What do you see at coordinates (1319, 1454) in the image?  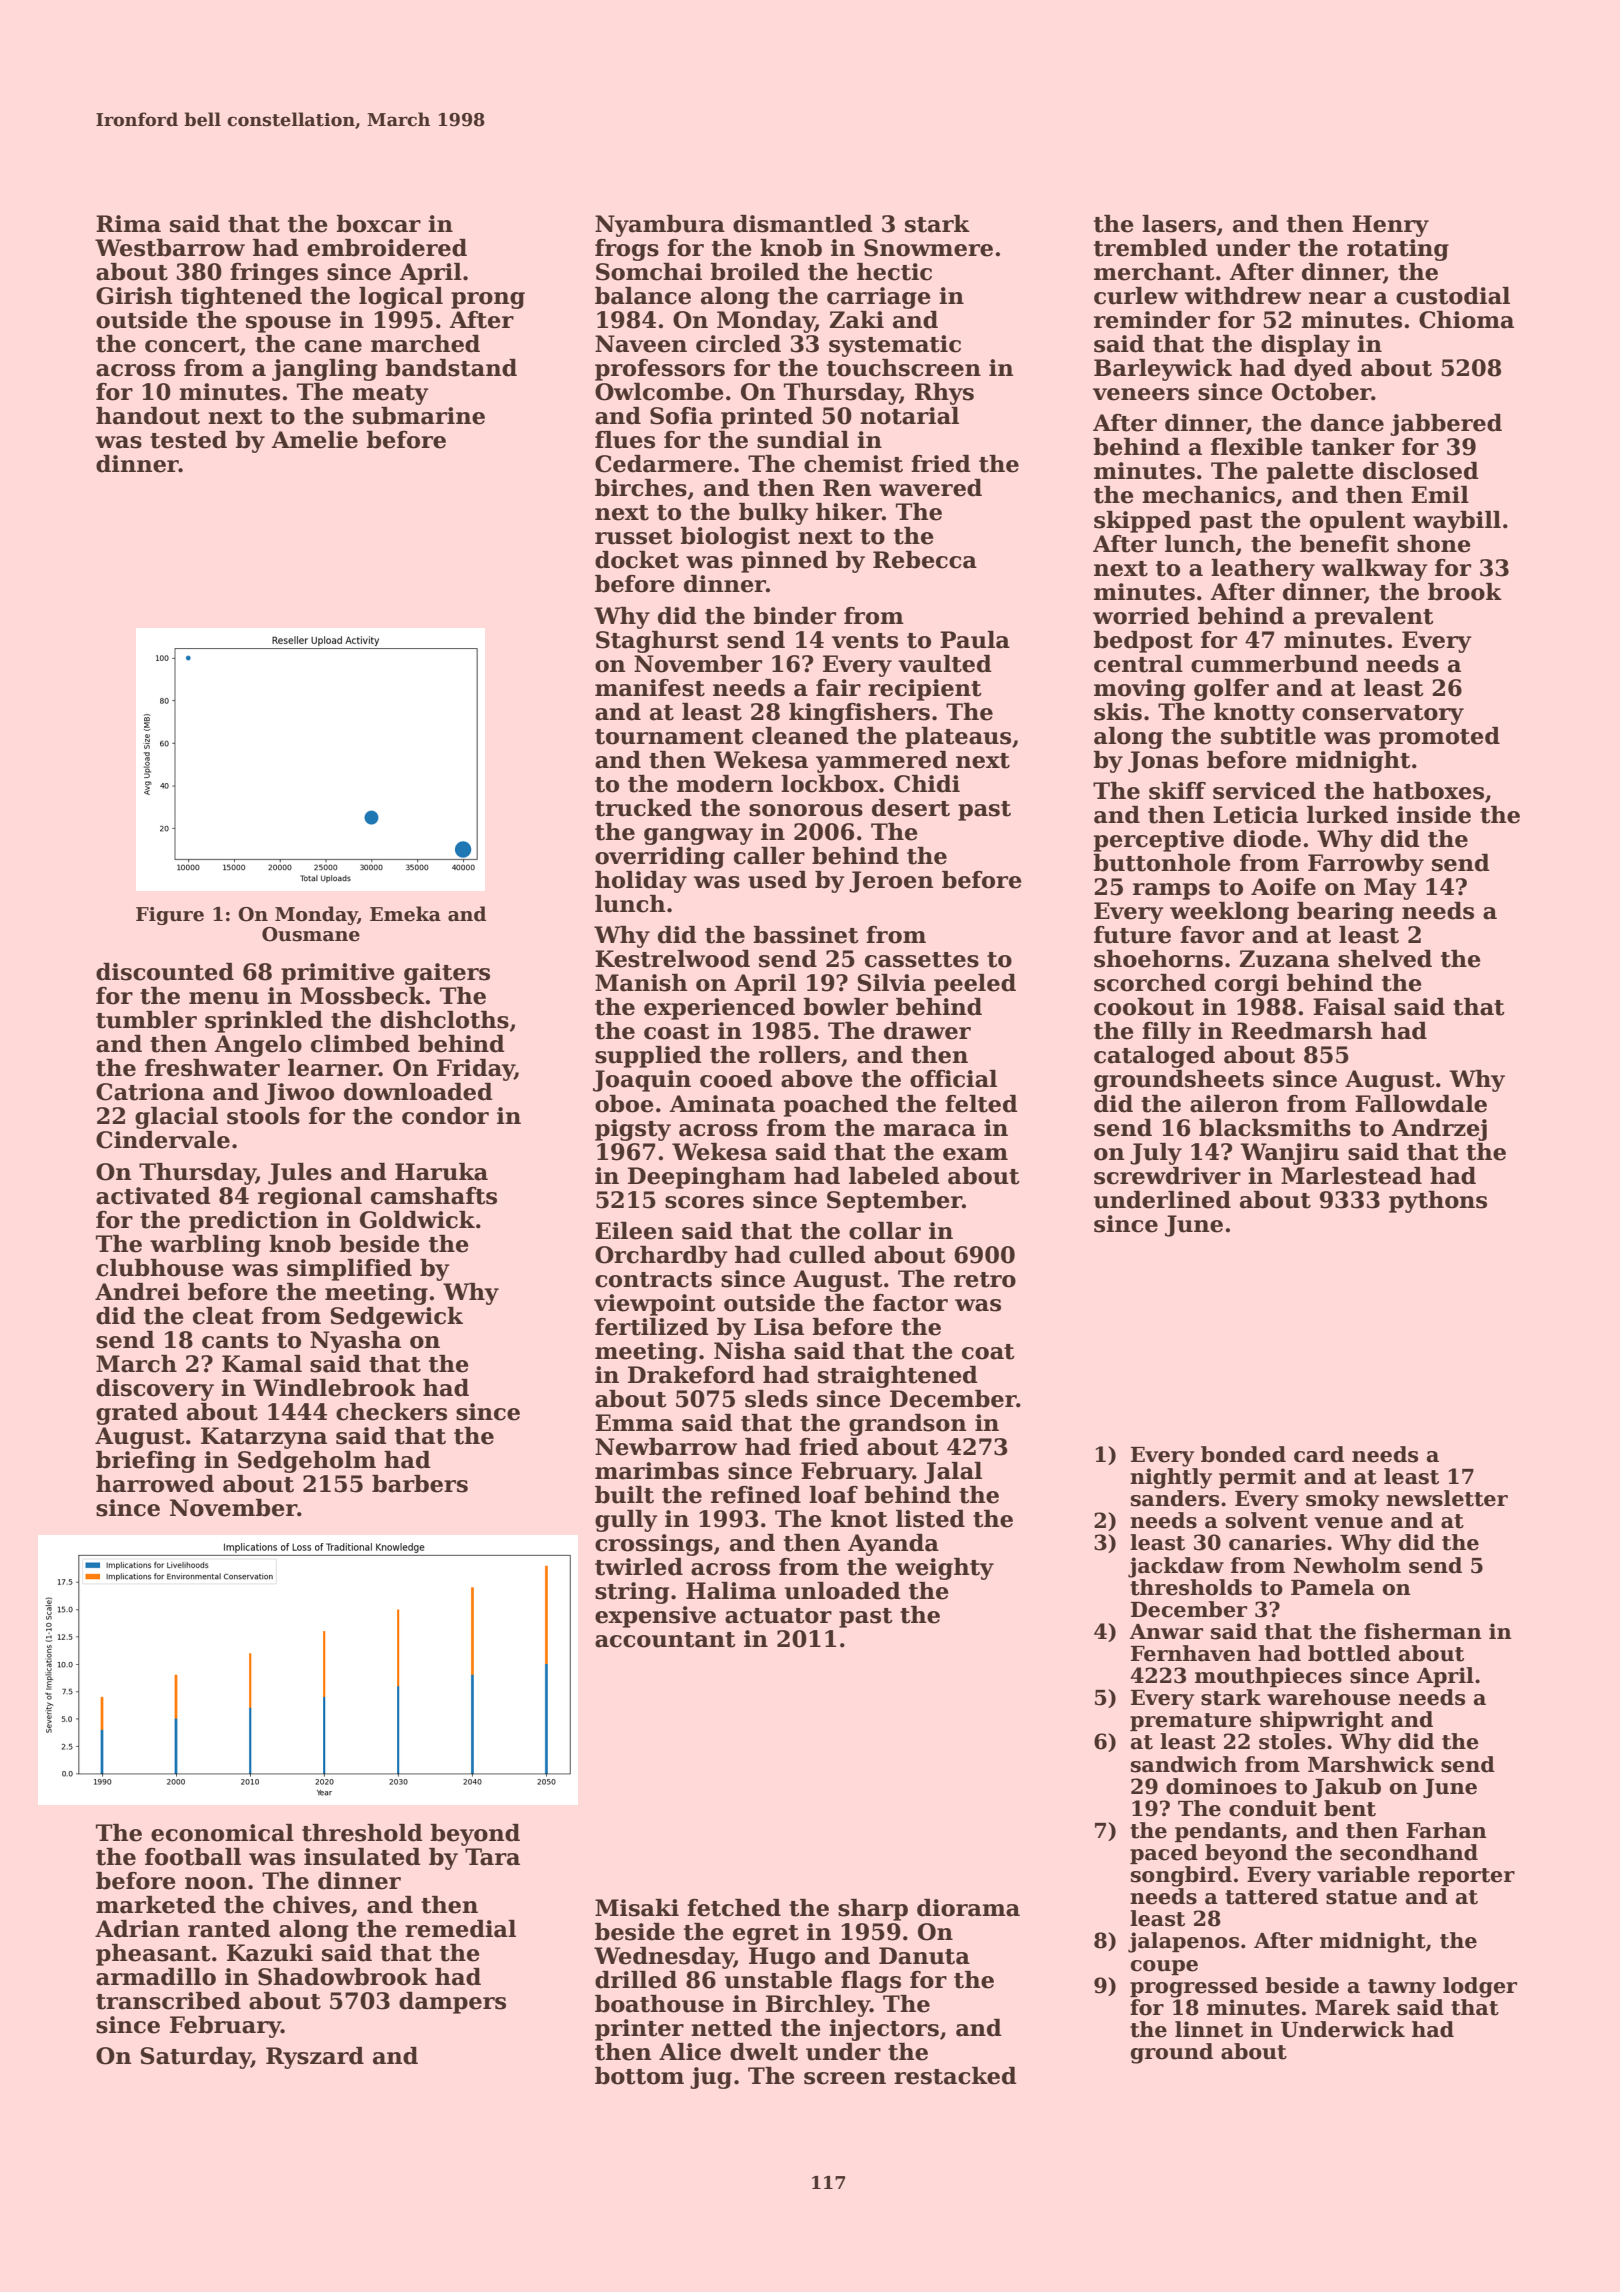 I see `card` at bounding box center [1319, 1454].
